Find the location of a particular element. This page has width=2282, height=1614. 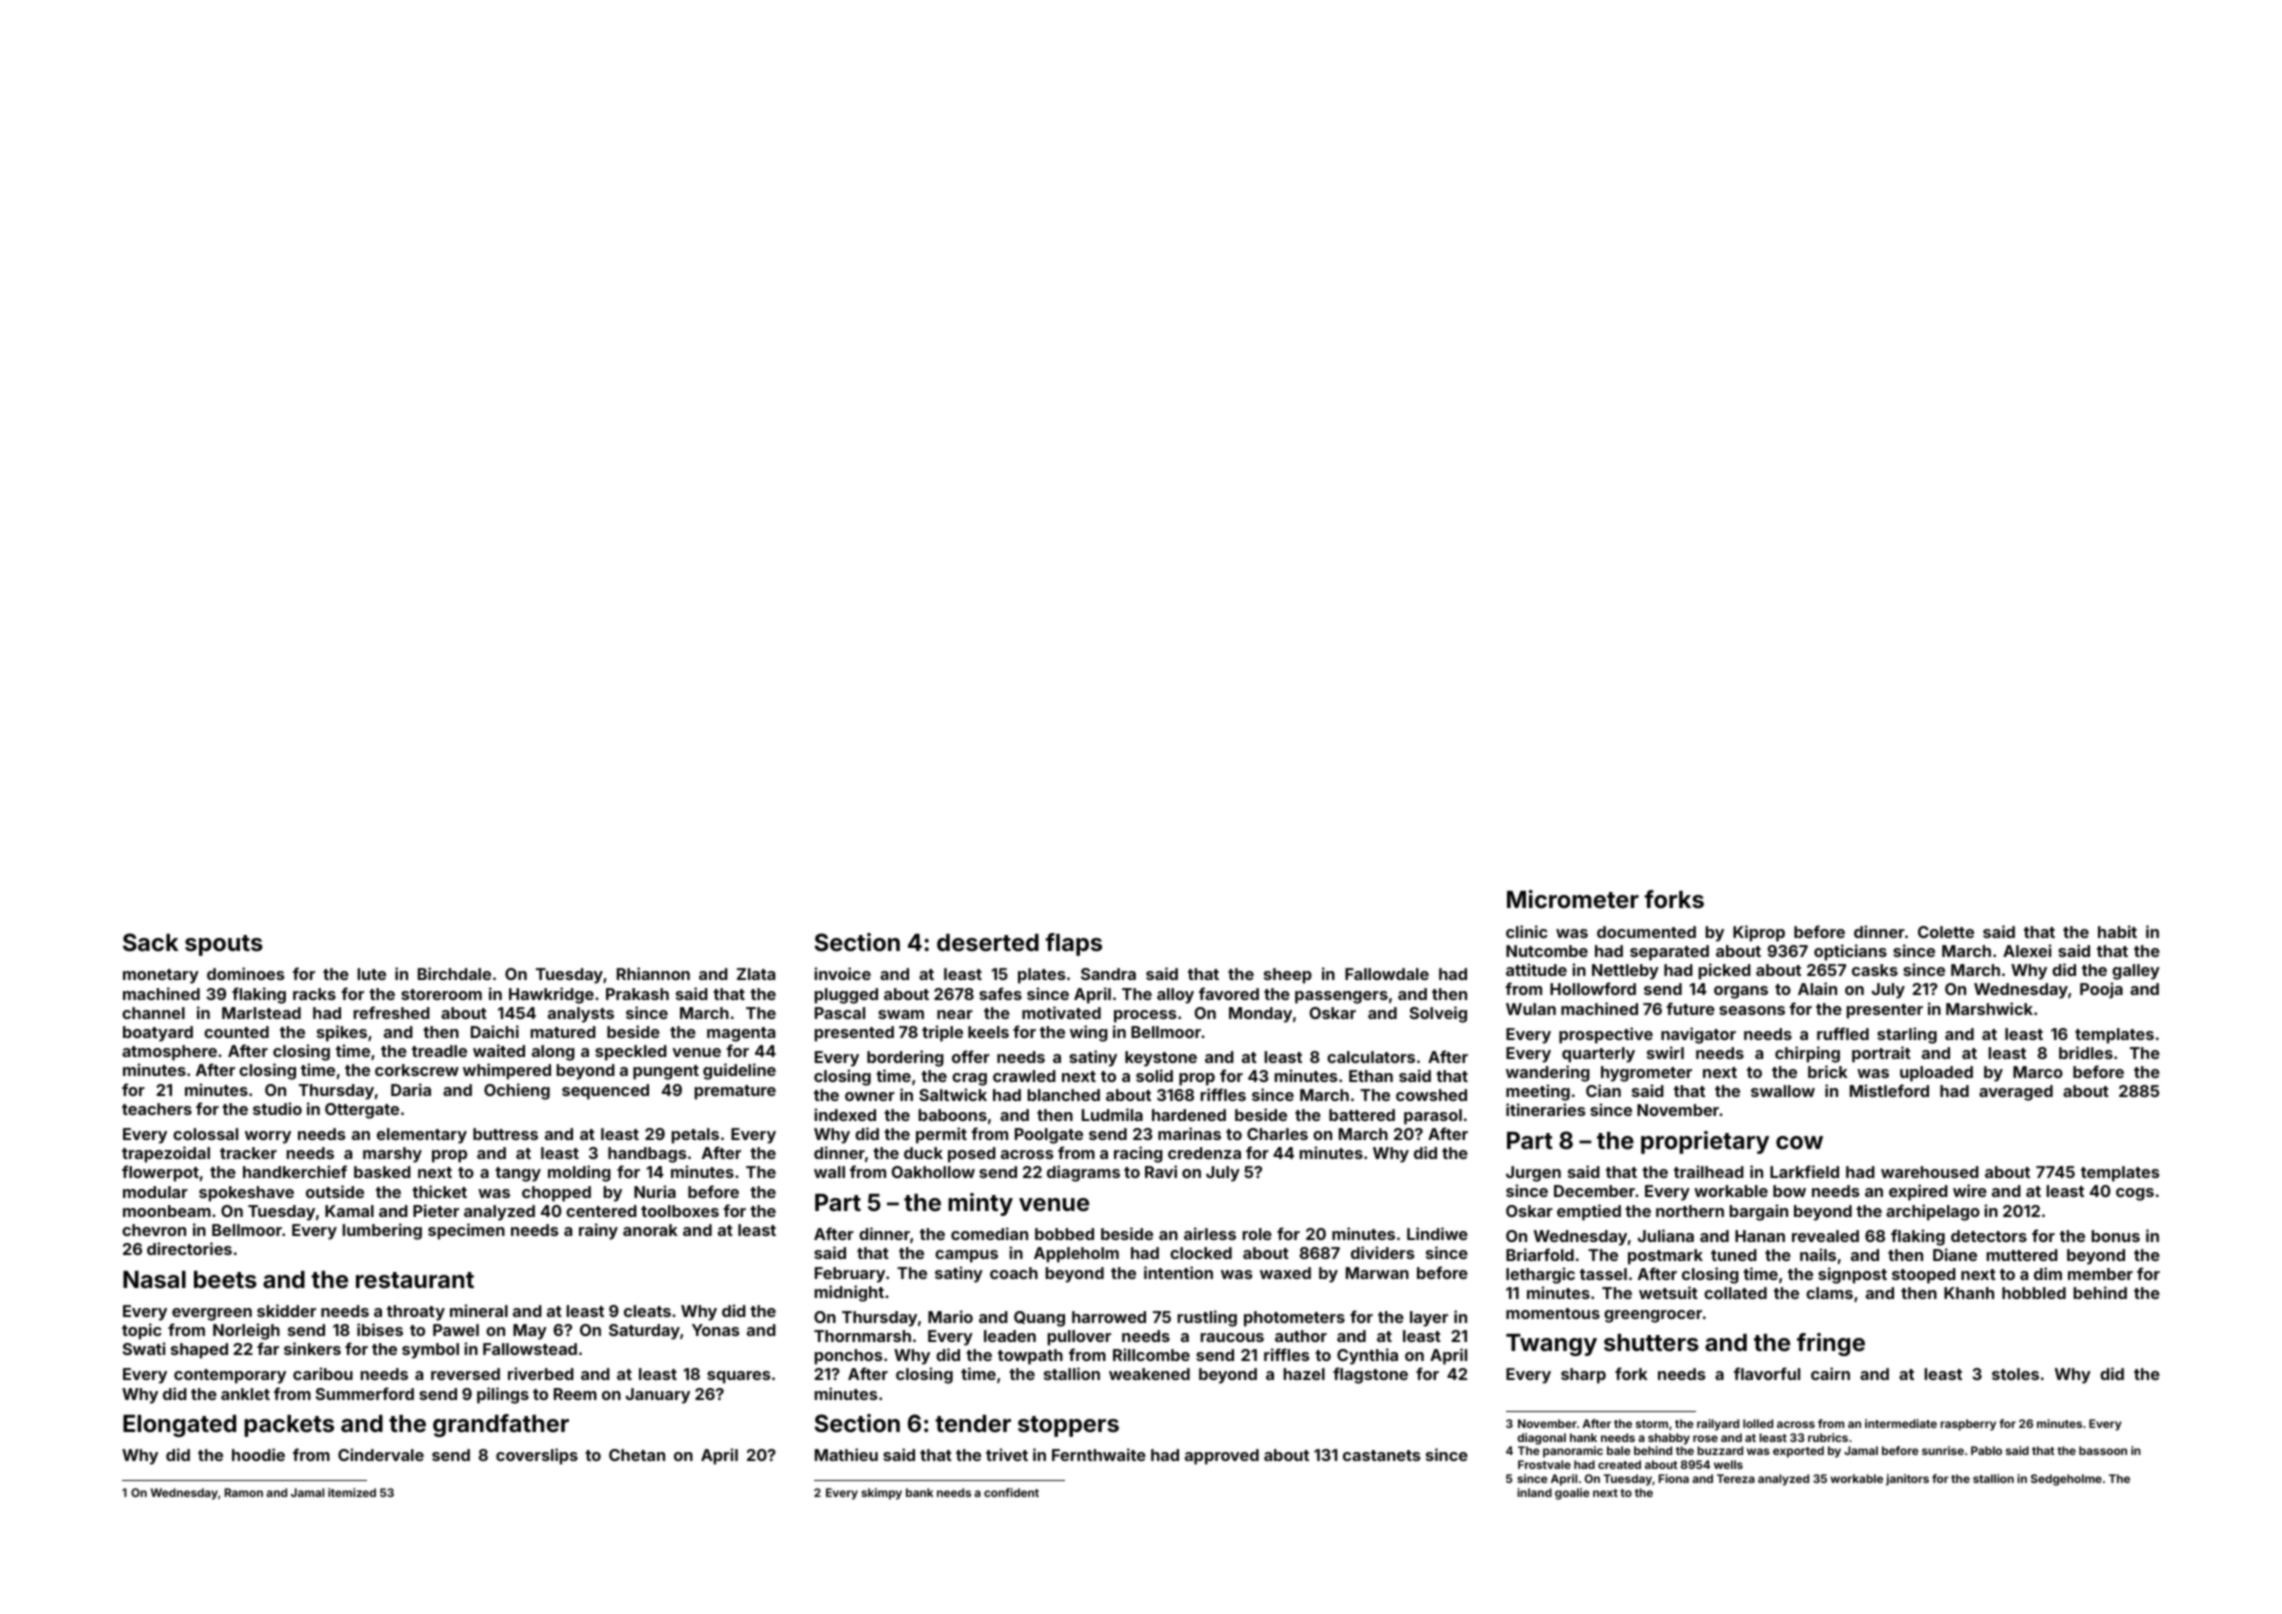

habit is located at coordinates (2117, 931).
